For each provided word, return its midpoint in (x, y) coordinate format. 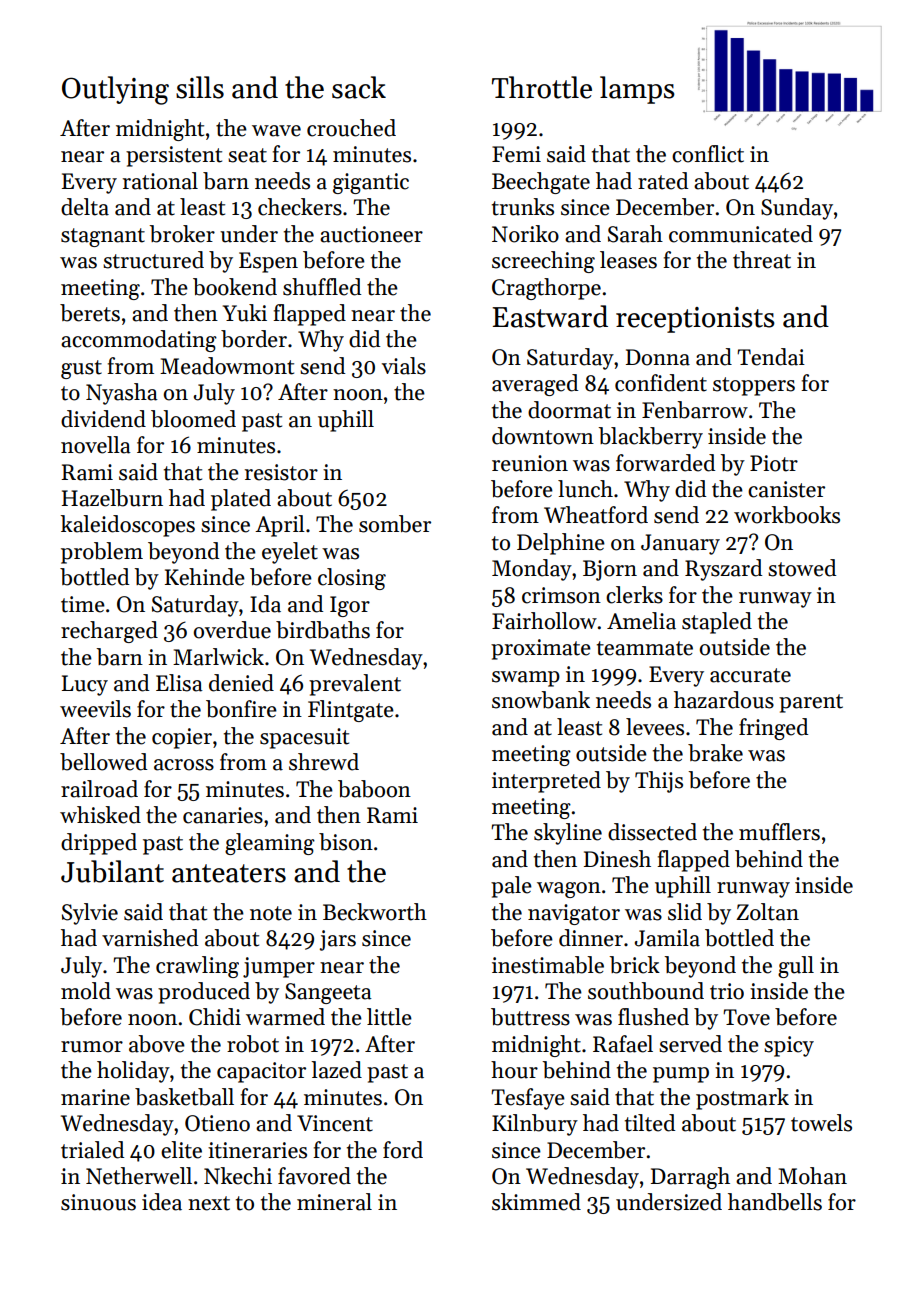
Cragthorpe (546, 289)
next (209, 1203)
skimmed (536, 1202)
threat (762, 260)
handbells (775, 1202)
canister (786, 489)
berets (90, 313)
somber (395, 524)
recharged (109, 632)
